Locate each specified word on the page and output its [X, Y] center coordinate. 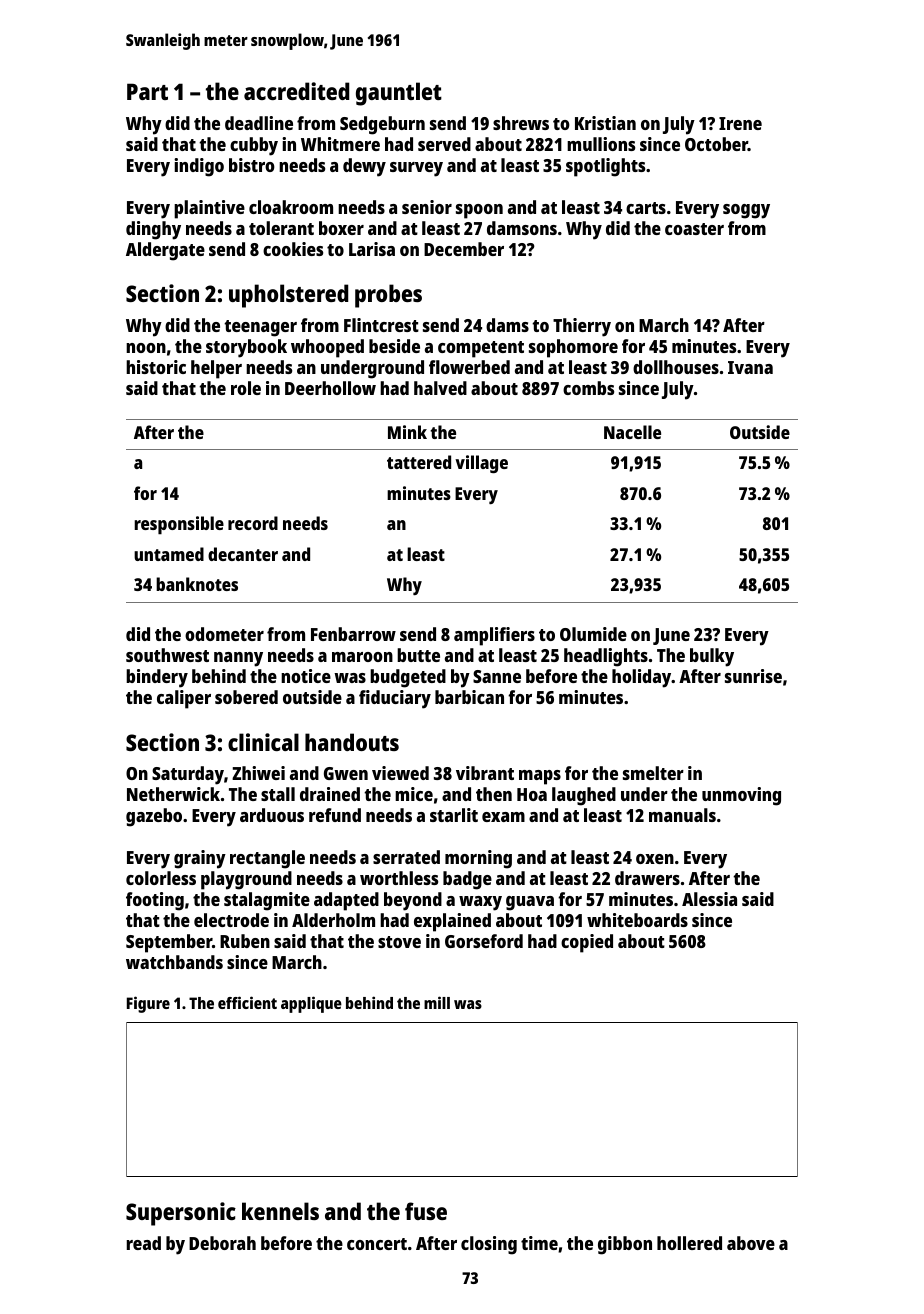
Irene [740, 123]
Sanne [497, 676]
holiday [642, 678]
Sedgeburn [382, 125]
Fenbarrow [353, 634]
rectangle [267, 859]
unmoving [741, 796]
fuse [426, 1211]
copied [587, 943]
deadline [259, 123]
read [144, 1243]
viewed [400, 773]
